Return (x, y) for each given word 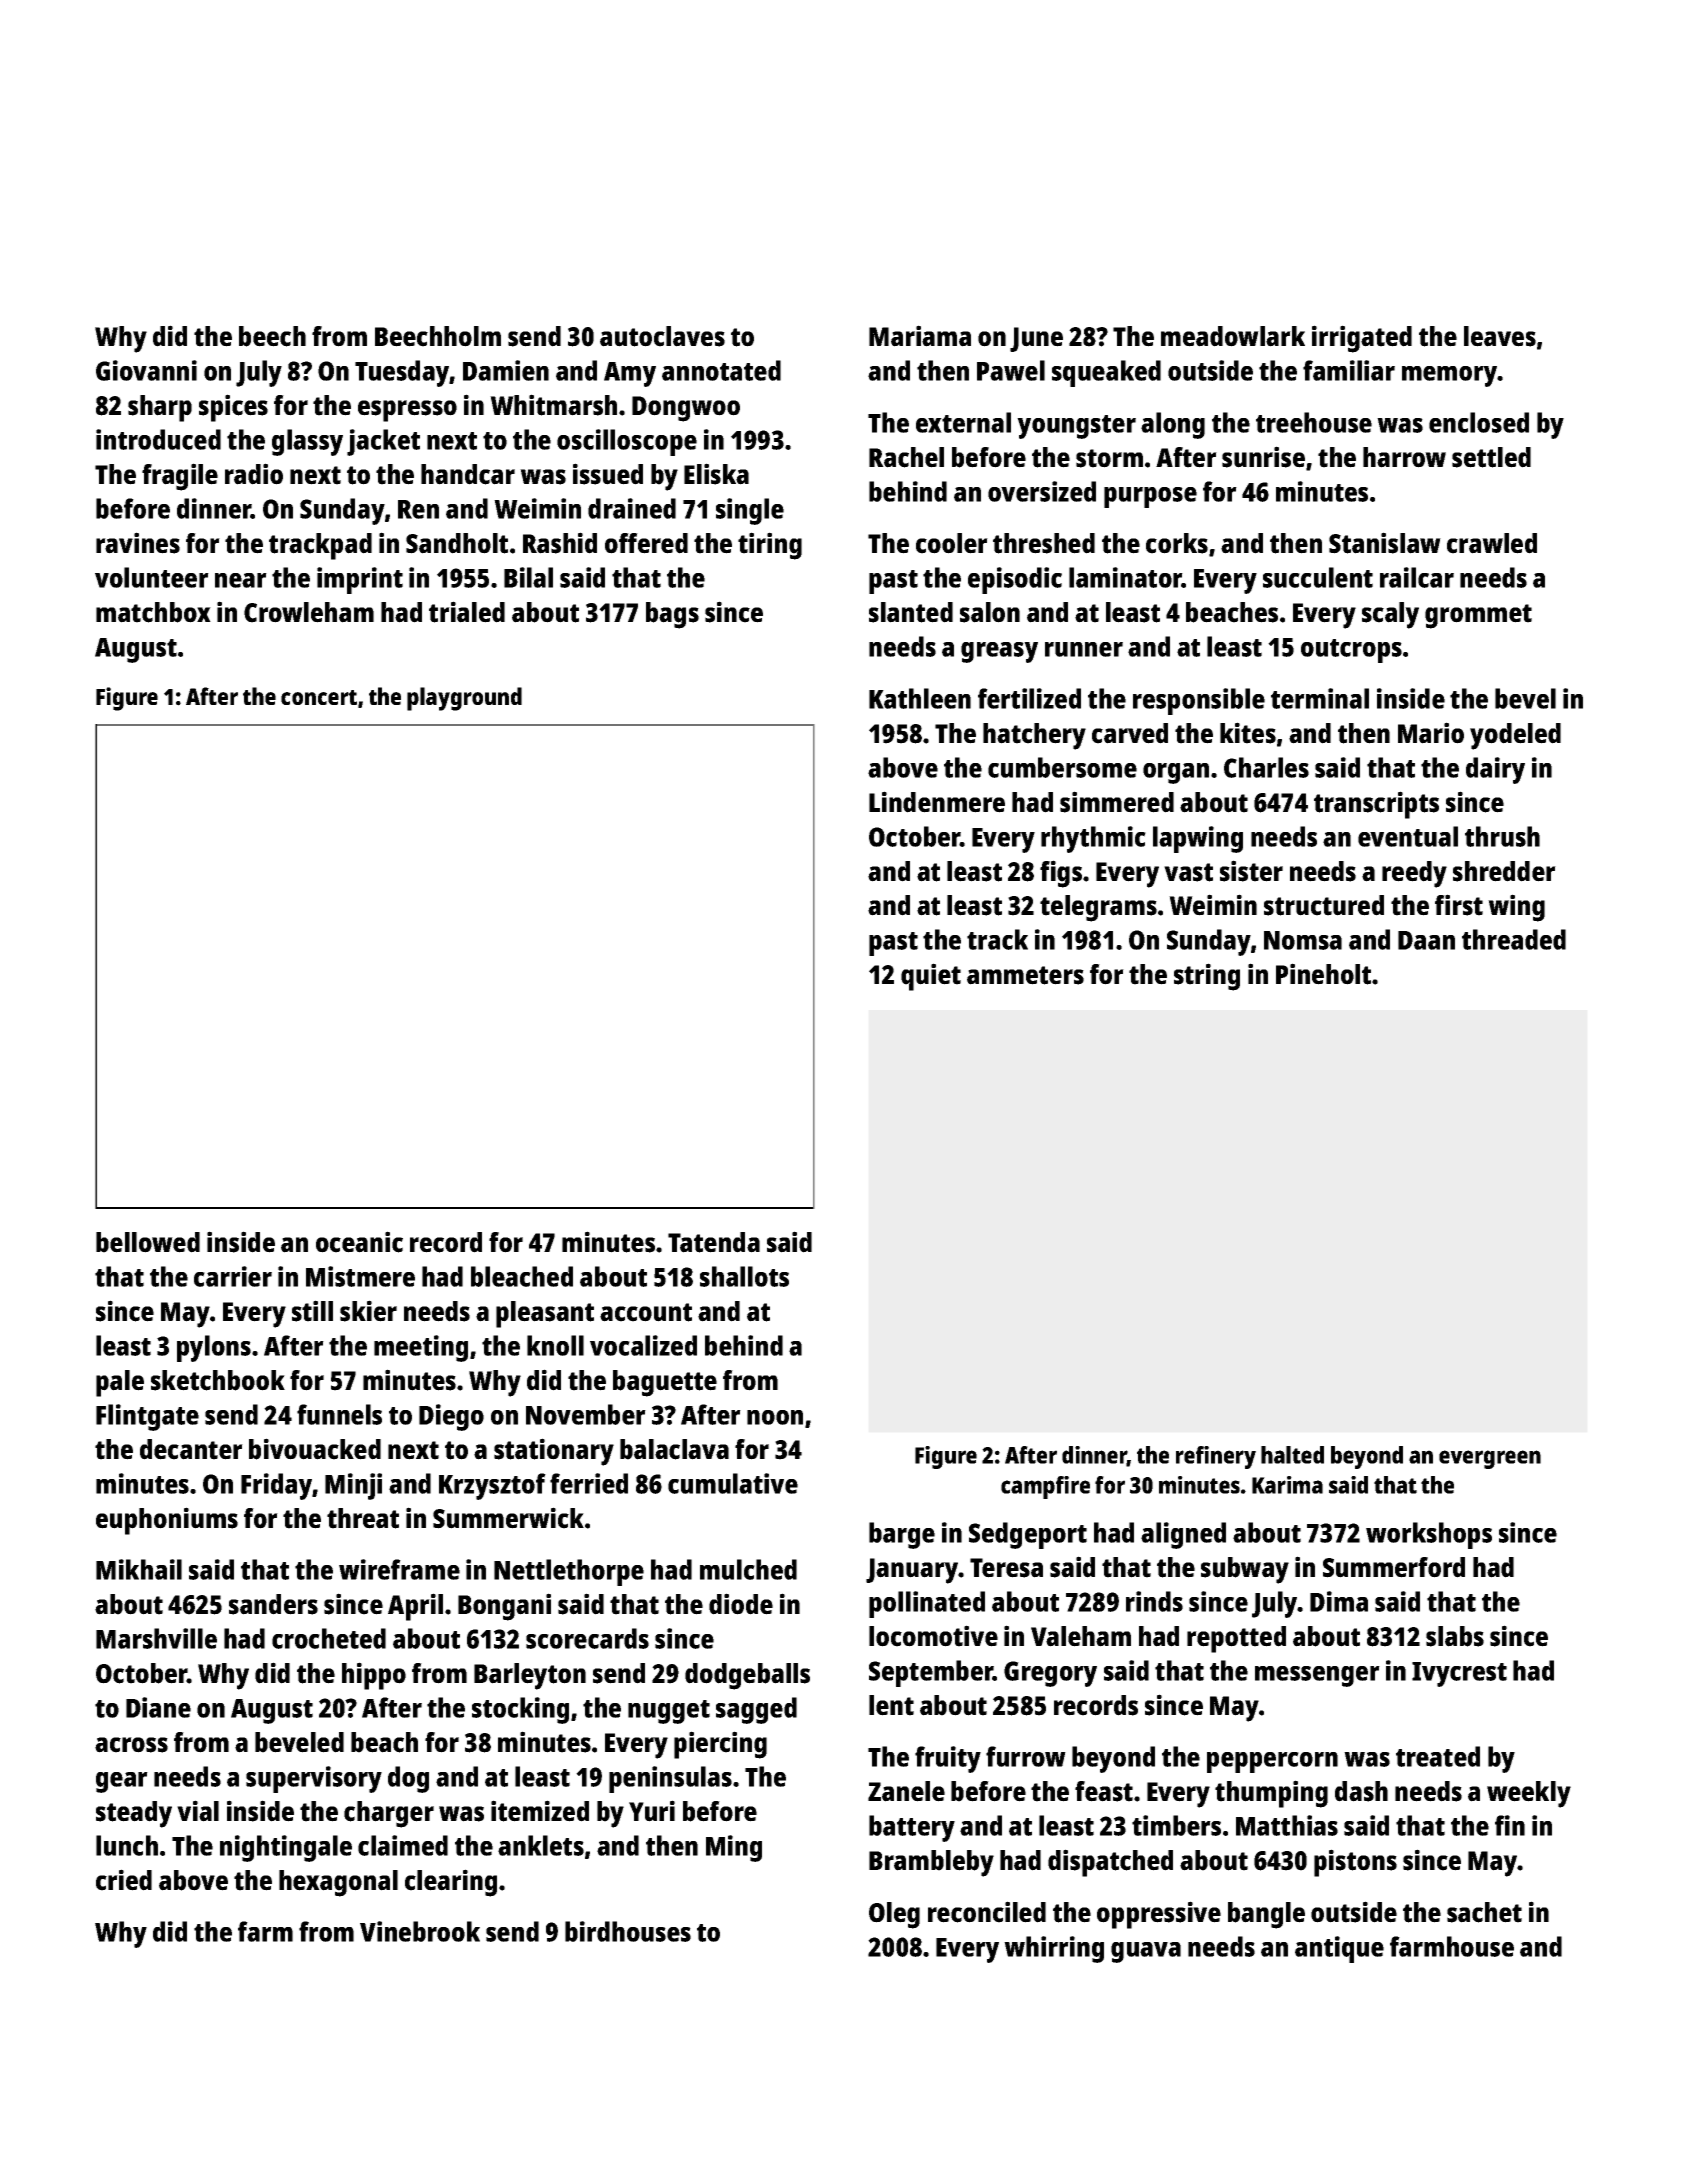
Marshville (156, 1638)
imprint (360, 580)
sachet (1484, 1912)
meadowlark (1233, 336)
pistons (1355, 1863)
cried (124, 1880)
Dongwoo (686, 409)
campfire (1045, 1487)
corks (1177, 543)
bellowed (148, 1242)
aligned (1183, 1535)
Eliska (716, 474)
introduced (158, 439)
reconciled (987, 1912)
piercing (720, 1745)
